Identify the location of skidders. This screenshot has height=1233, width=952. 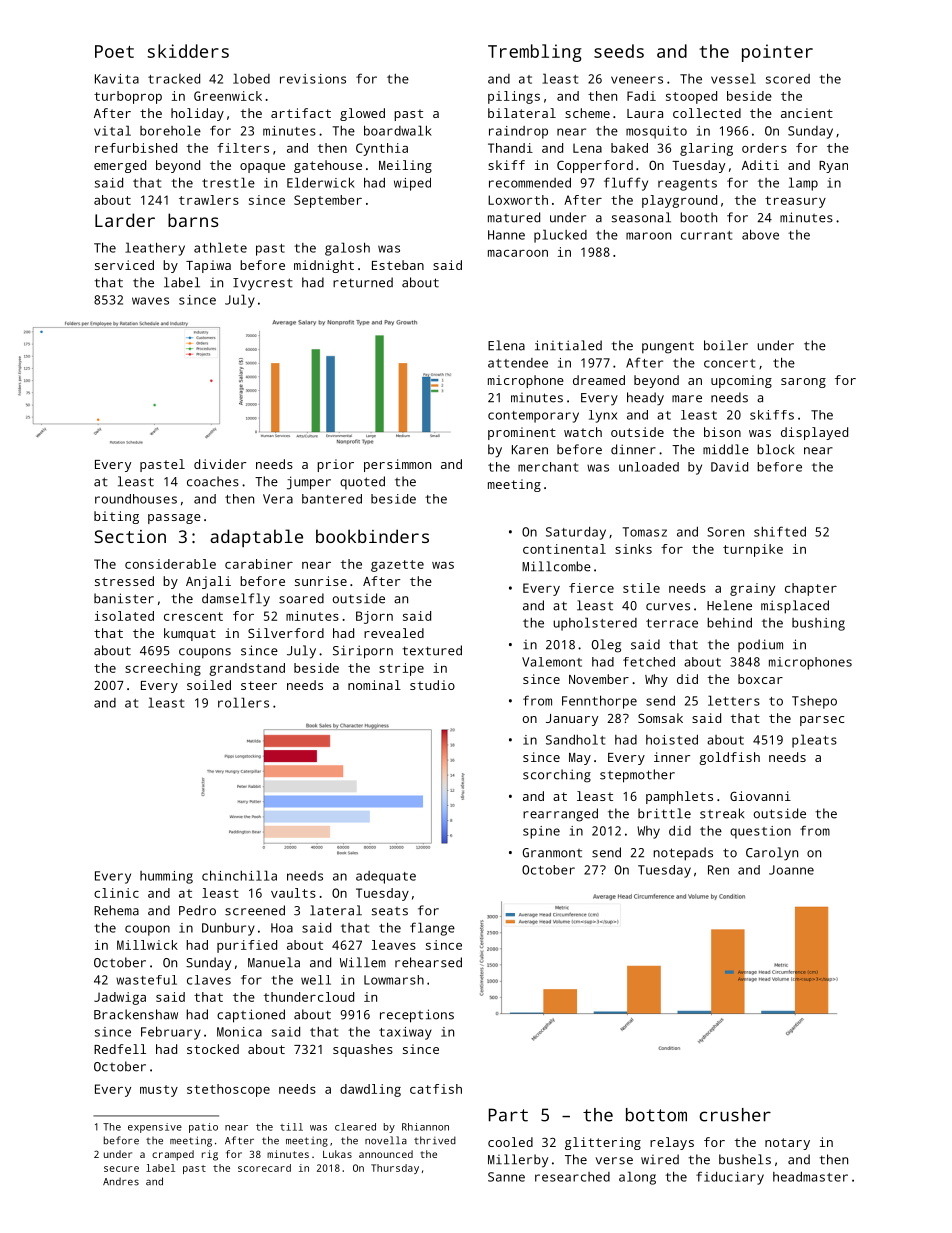
(188, 51).
